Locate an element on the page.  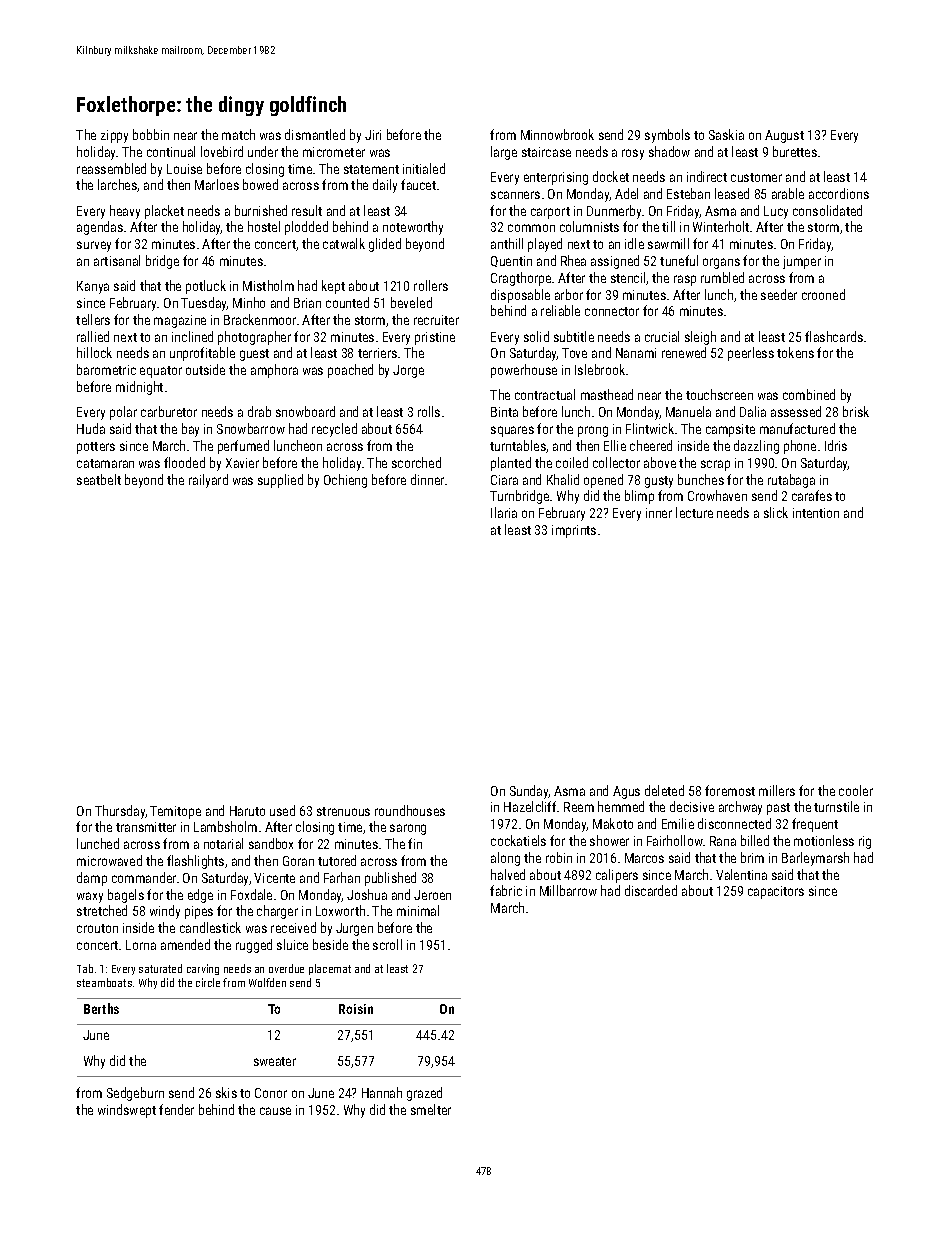
Jurgen is located at coordinates (354, 929).
